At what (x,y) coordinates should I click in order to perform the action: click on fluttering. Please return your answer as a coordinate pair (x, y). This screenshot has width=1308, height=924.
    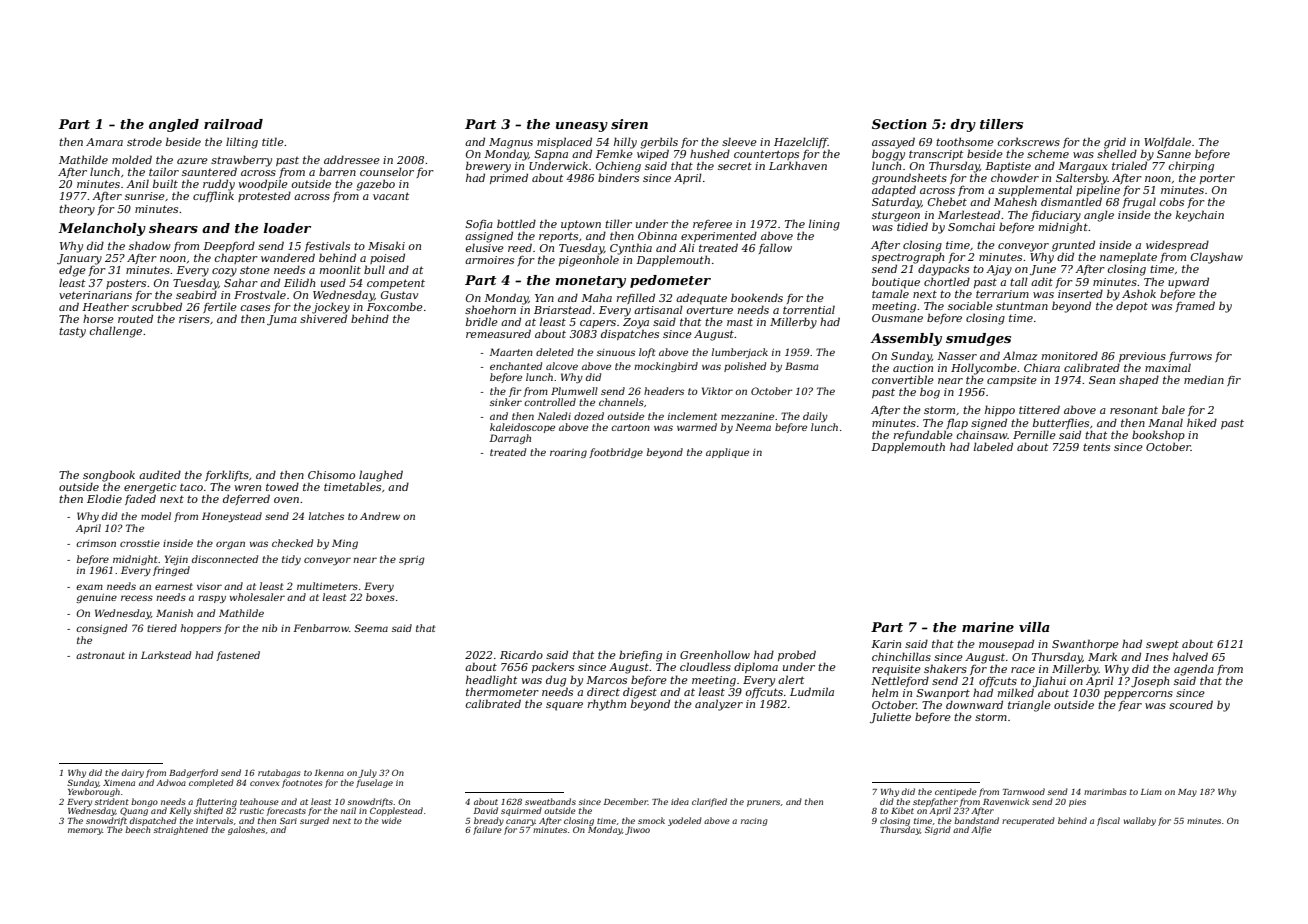
    Looking at the image, I should click on (216, 802).
